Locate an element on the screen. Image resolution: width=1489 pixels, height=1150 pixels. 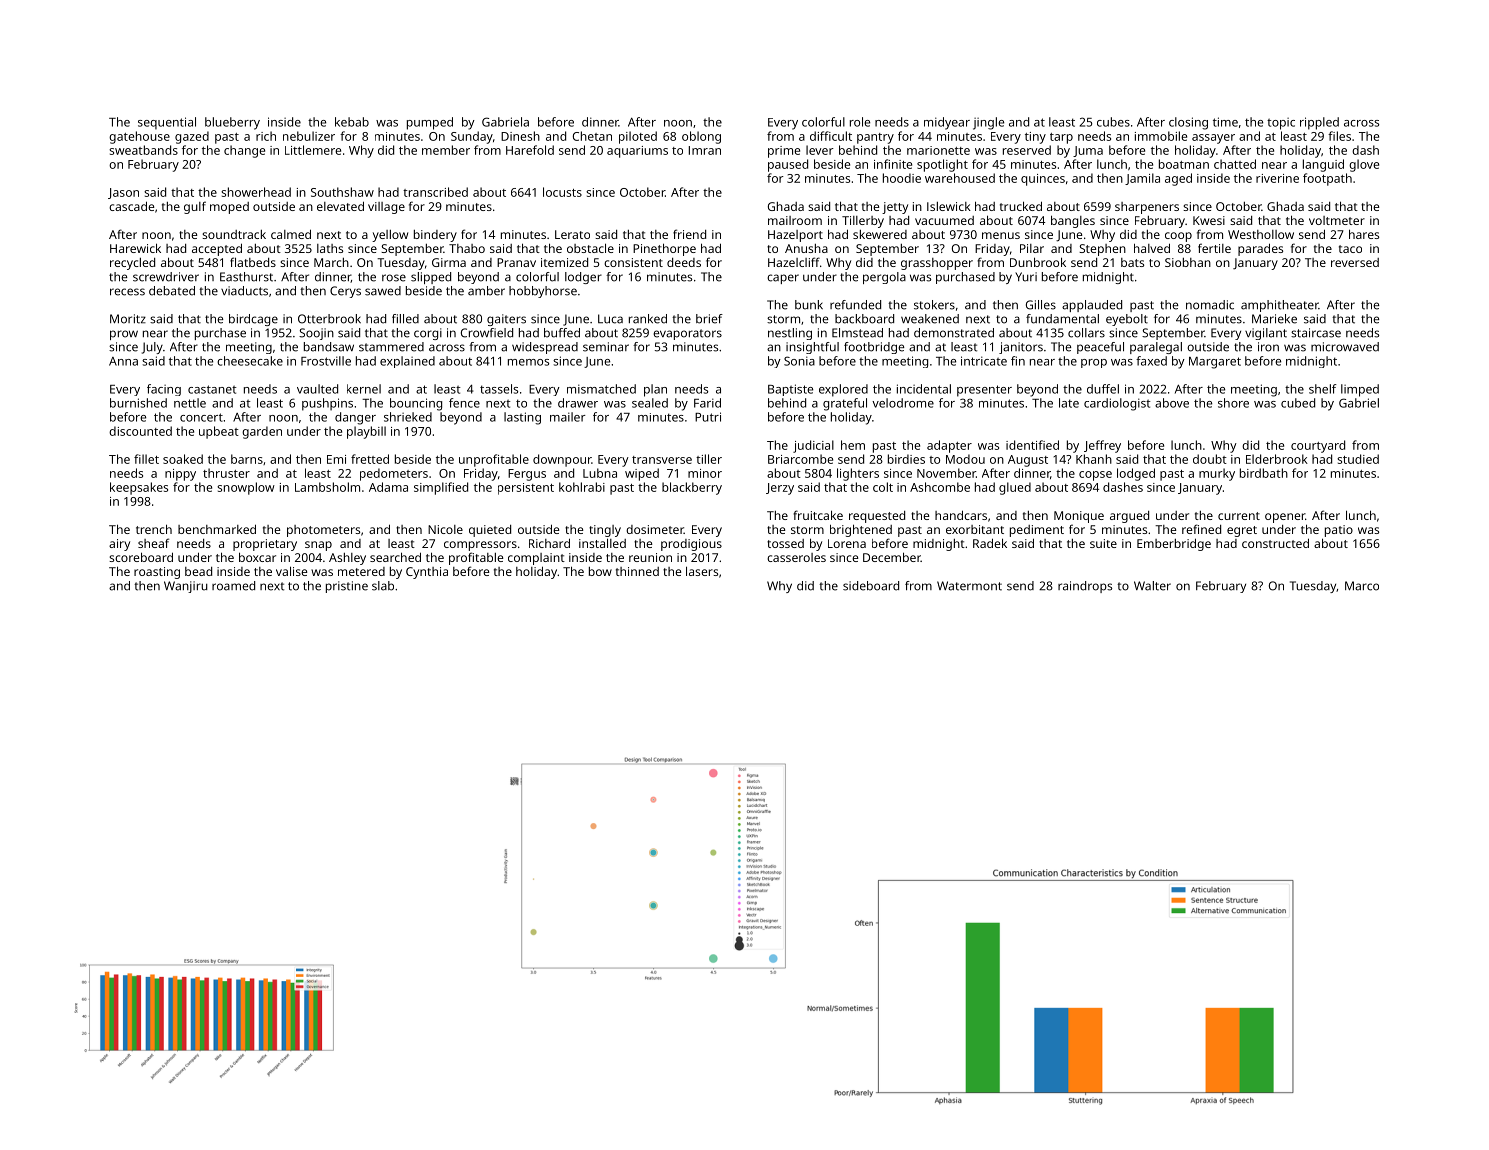
reserved is located at coordinates (1027, 150).
